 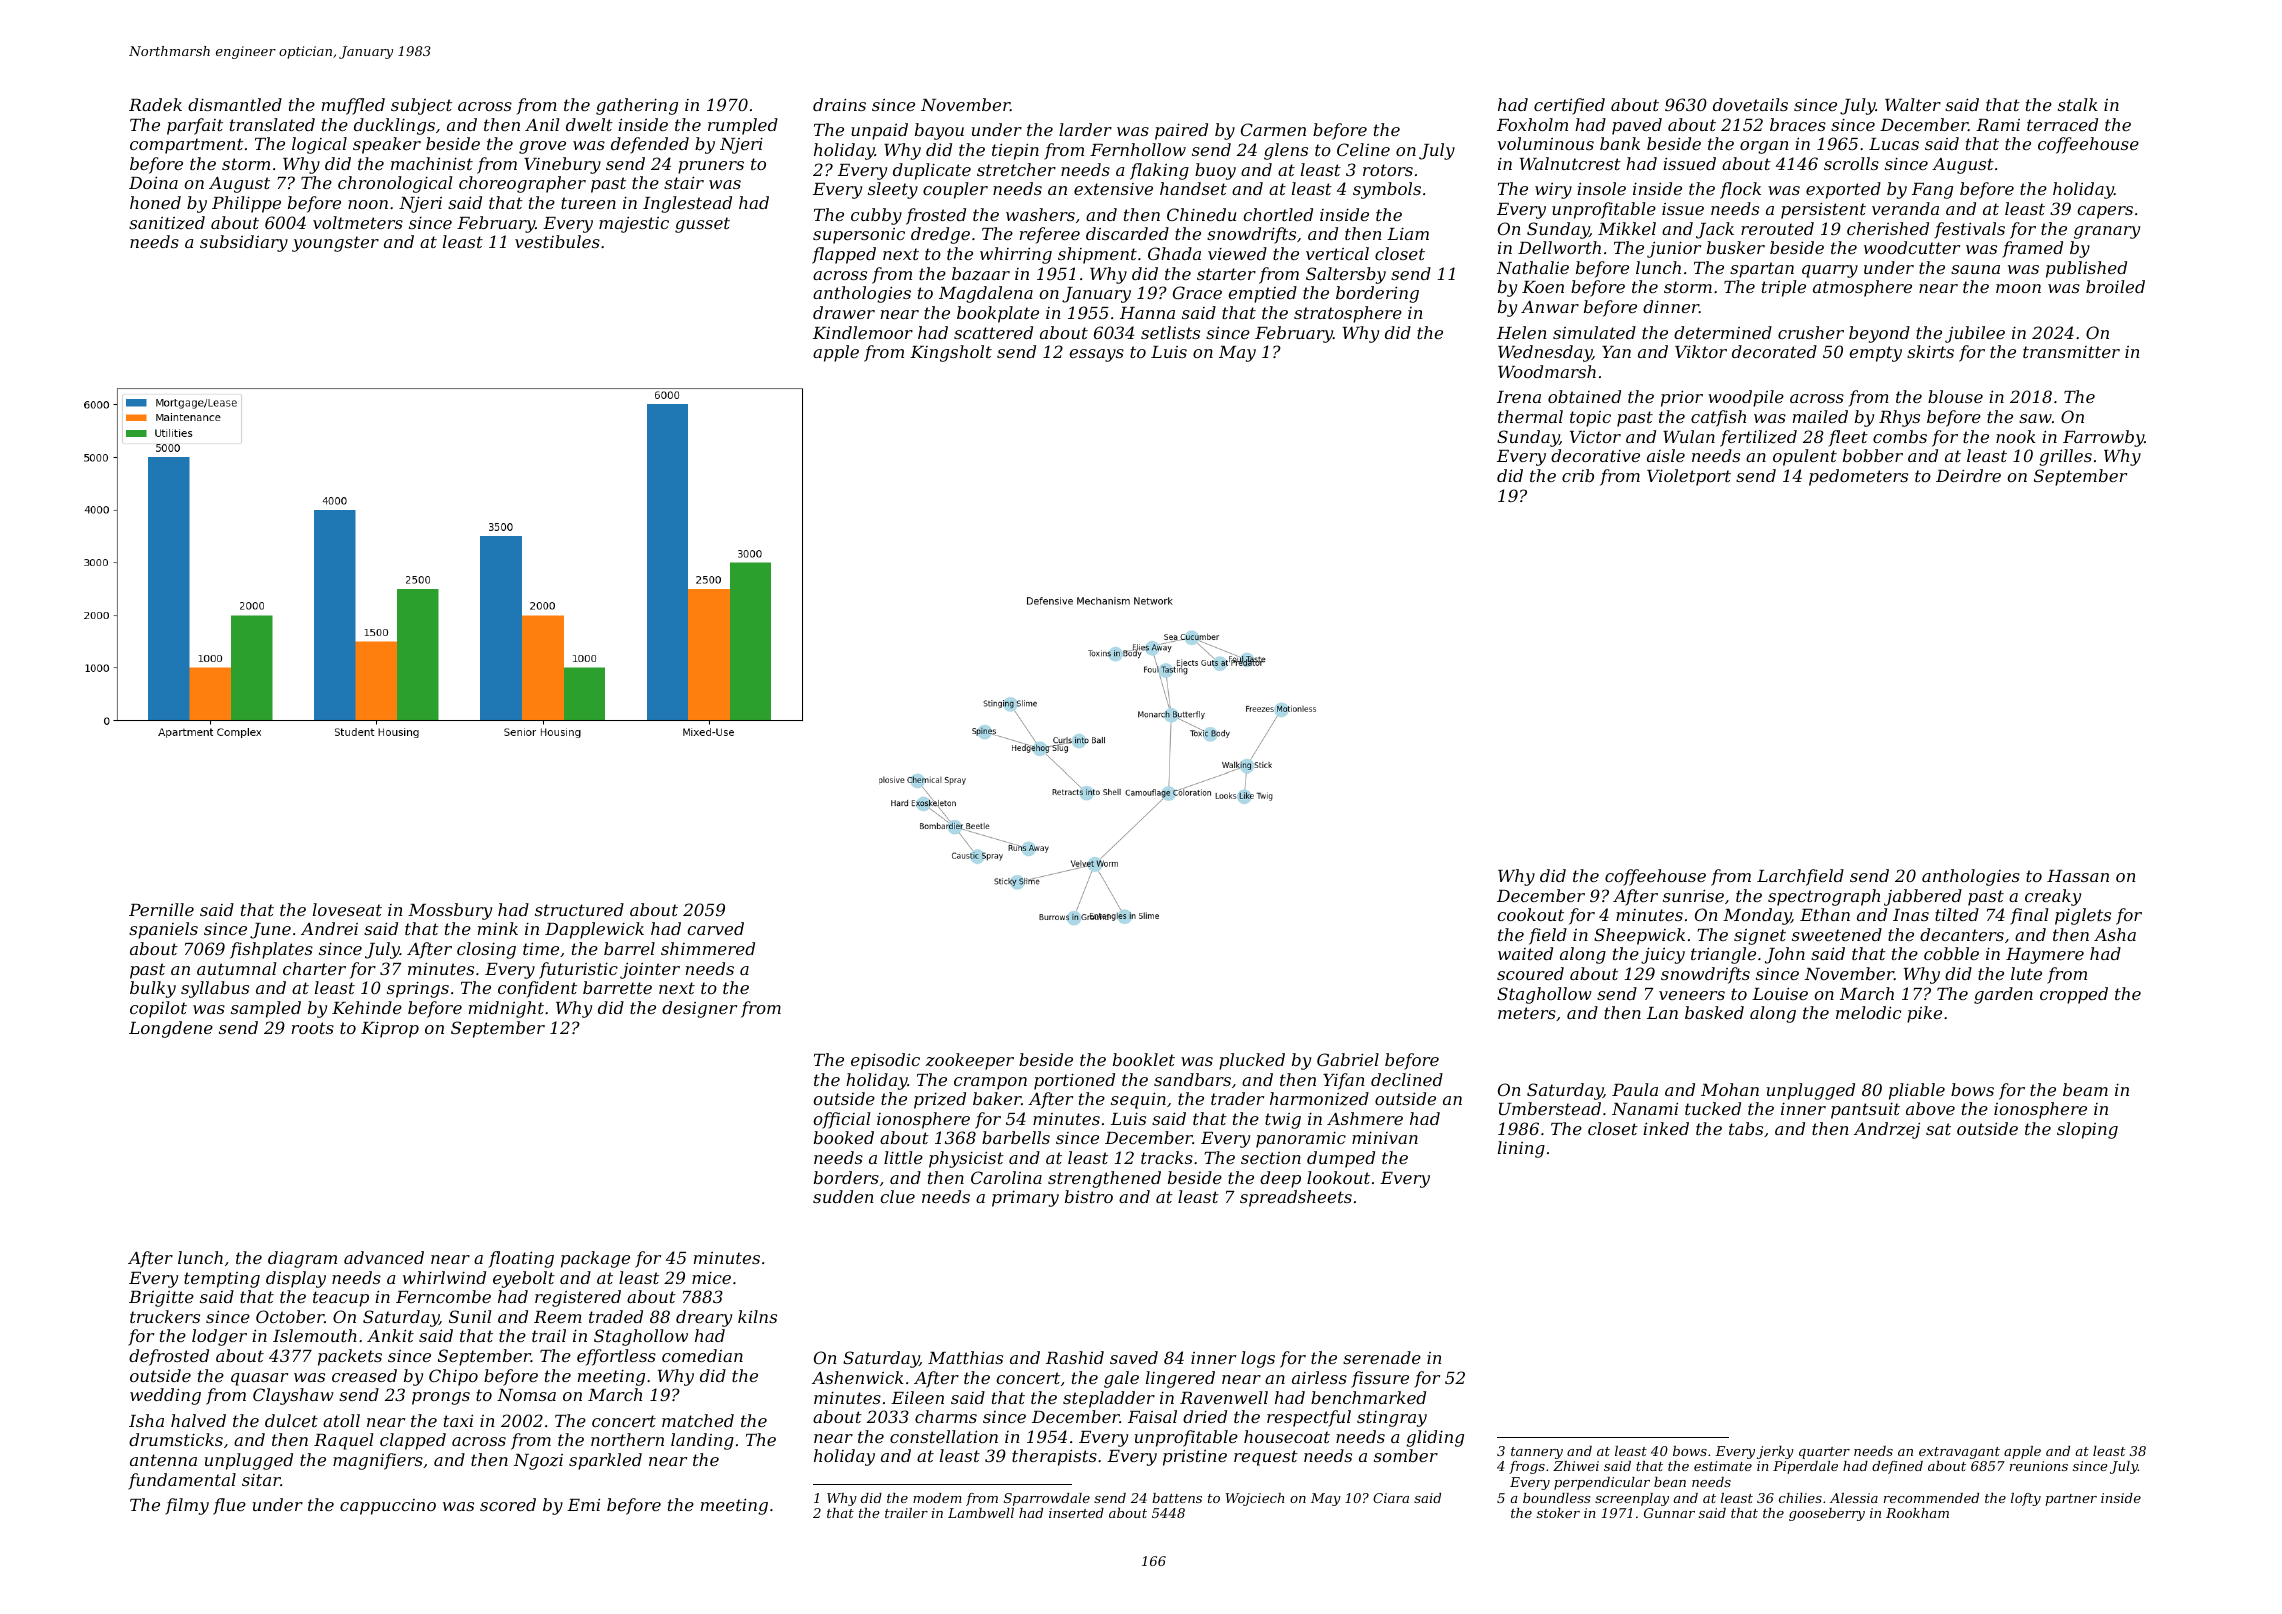 I want to click on flue, so click(x=229, y=1506).
